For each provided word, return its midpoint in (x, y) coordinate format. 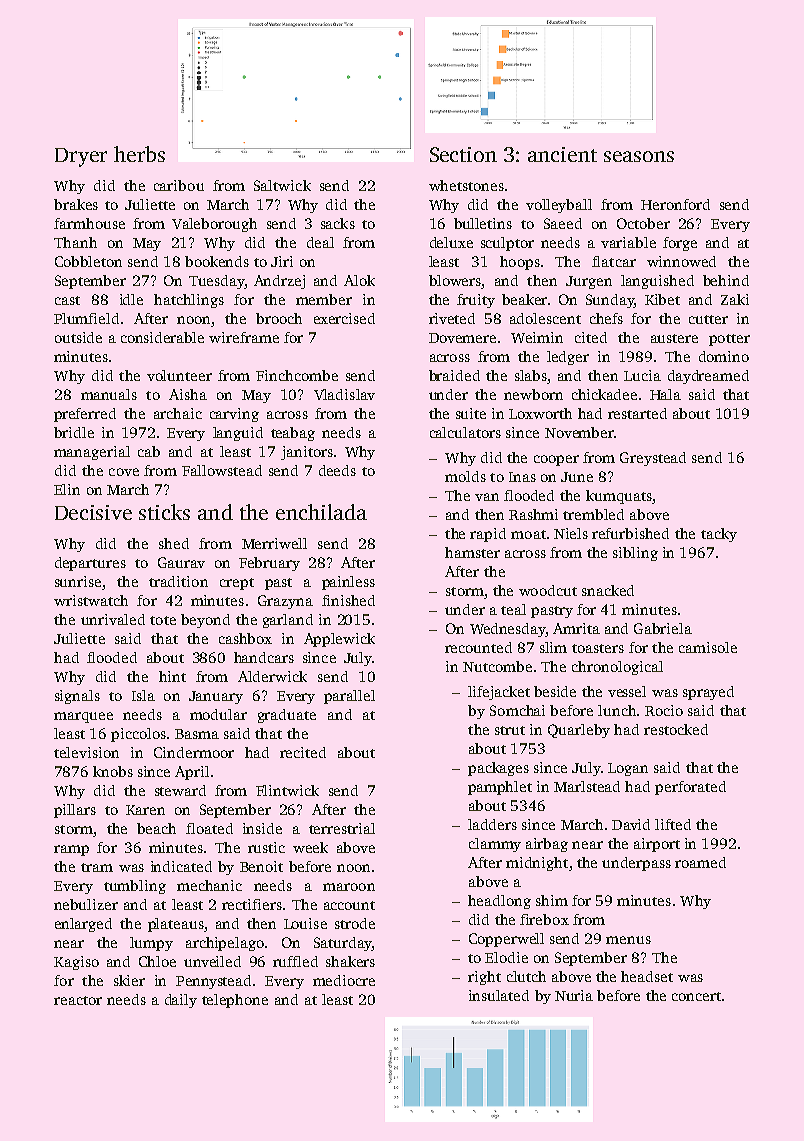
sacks (338, 223)
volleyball (559, 206)
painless (348, 583)
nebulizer (86, 904)
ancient (562, 154)
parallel (349, 697)
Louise (305, 923)
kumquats (619, 497)
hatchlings (189, 301)
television (86, 752)
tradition (178, 581)
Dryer (81, 157)
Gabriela (663, 628)
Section (463, 154)
